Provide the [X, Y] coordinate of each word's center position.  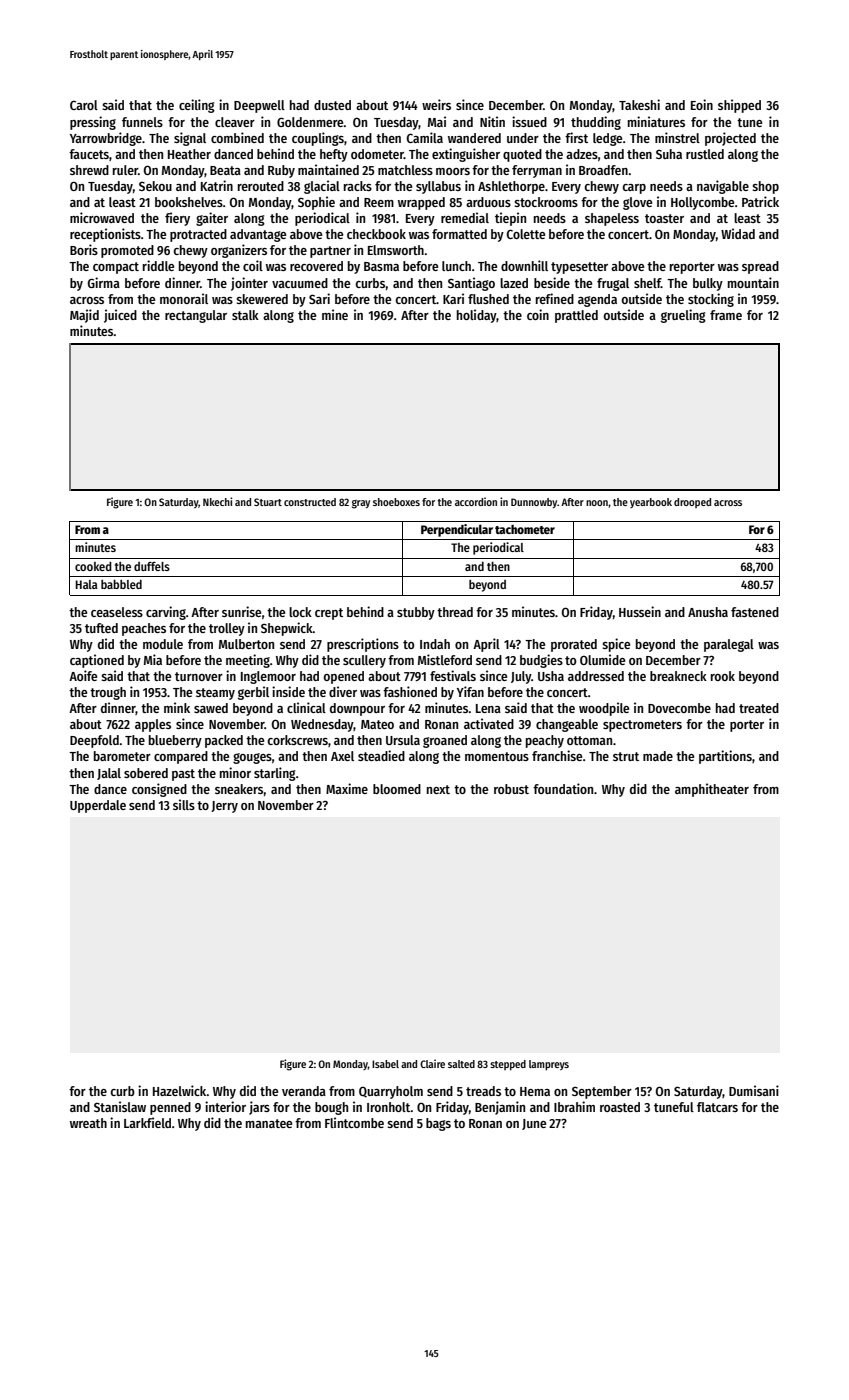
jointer [249, 284]
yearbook [651, 503]
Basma [381, 266]
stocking [711, 300]
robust [511, 789]
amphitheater [712, 790]
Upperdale [98, 806]
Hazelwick [180, 1090]
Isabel [385, 1064]
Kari [453, 298]
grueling [683, 316]
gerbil [253, 693]
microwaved [102, 217]
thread [455, 612]
